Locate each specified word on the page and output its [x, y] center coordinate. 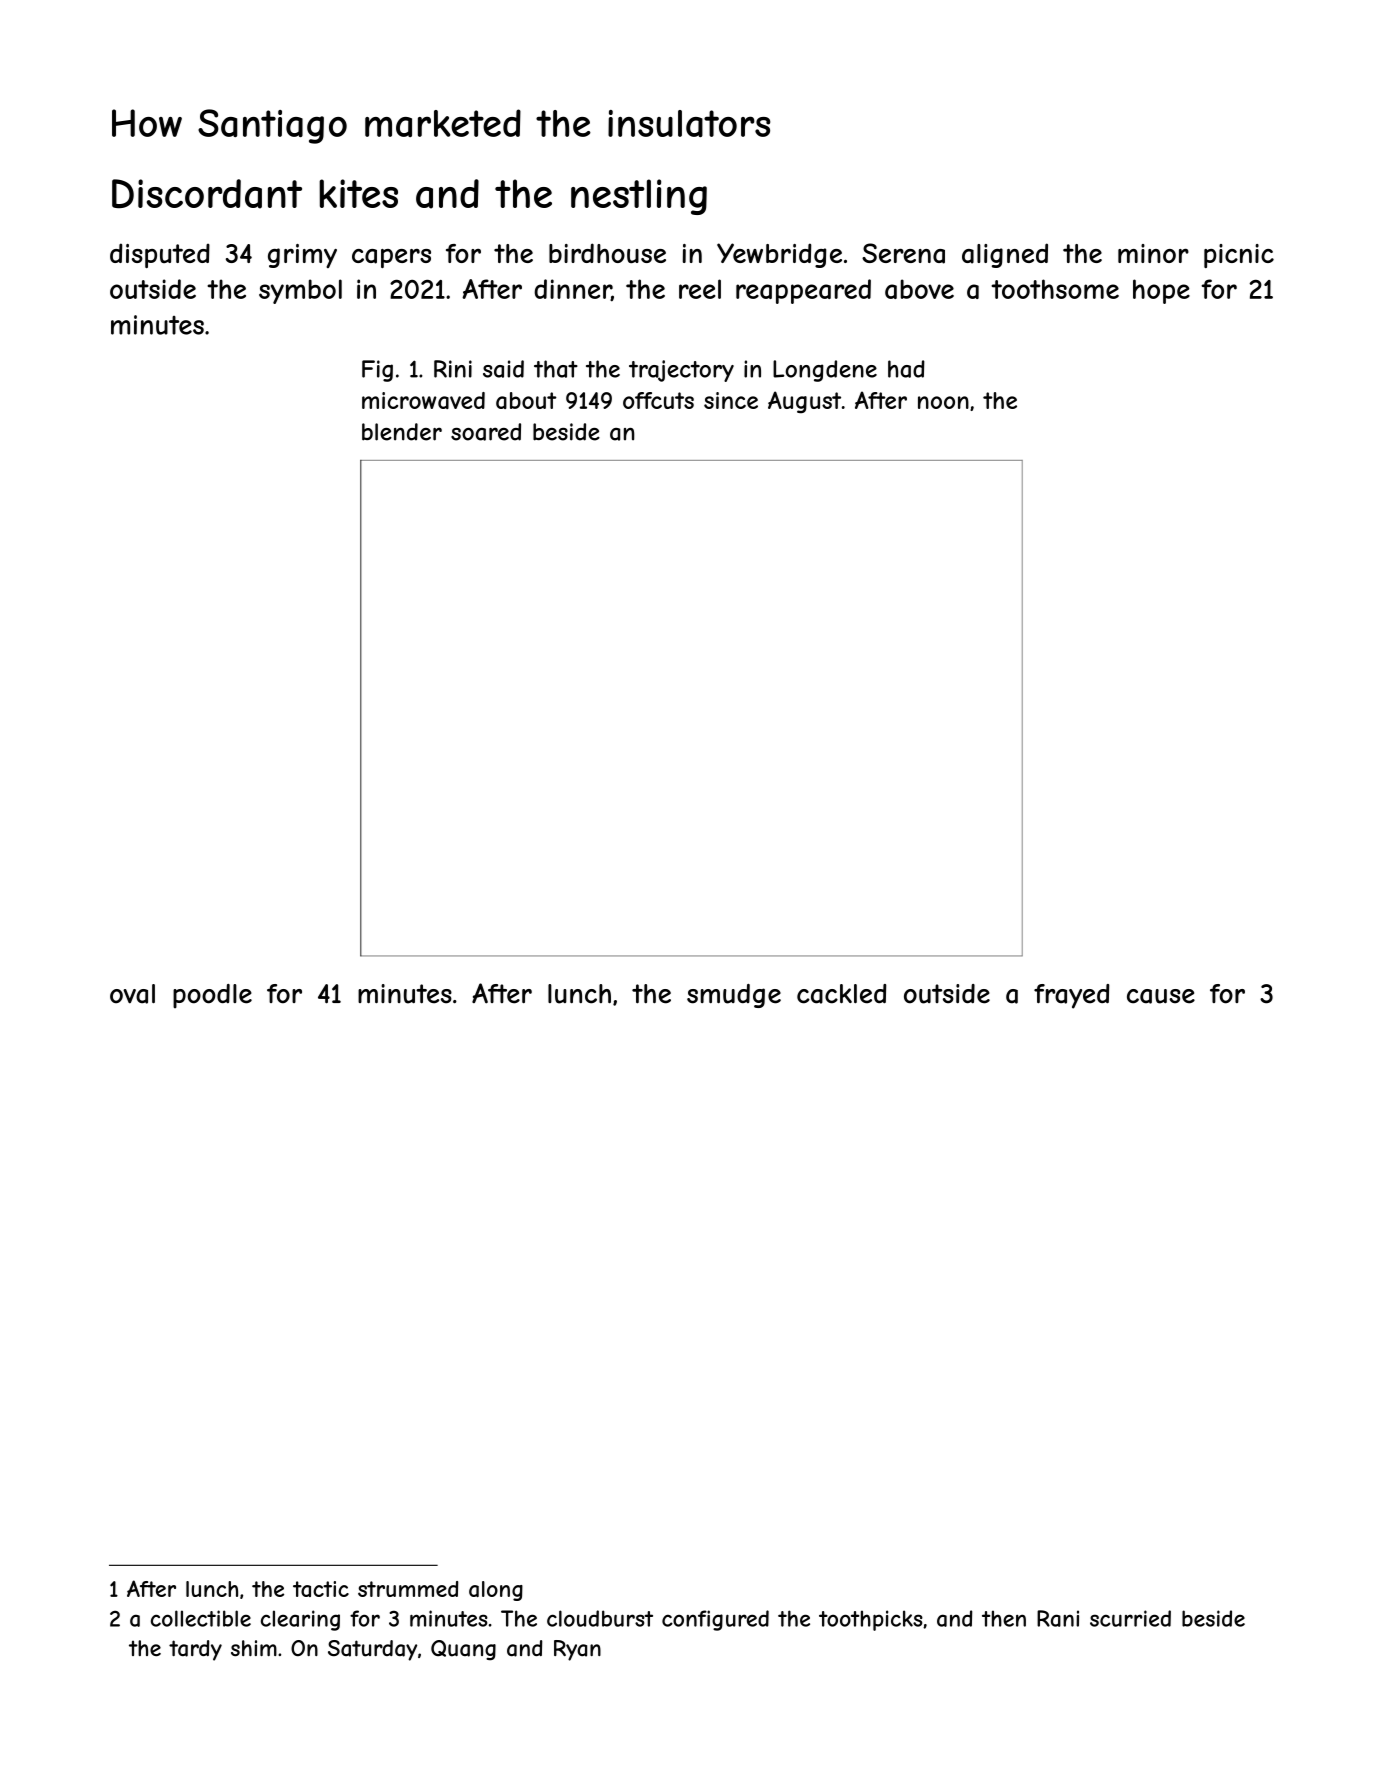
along [496, 1591]
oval [132, 994]
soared [486, 432]
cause [1161, 996]
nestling [639, 197]
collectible [201, 1618]
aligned [1005, 255]
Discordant [207, 194]
